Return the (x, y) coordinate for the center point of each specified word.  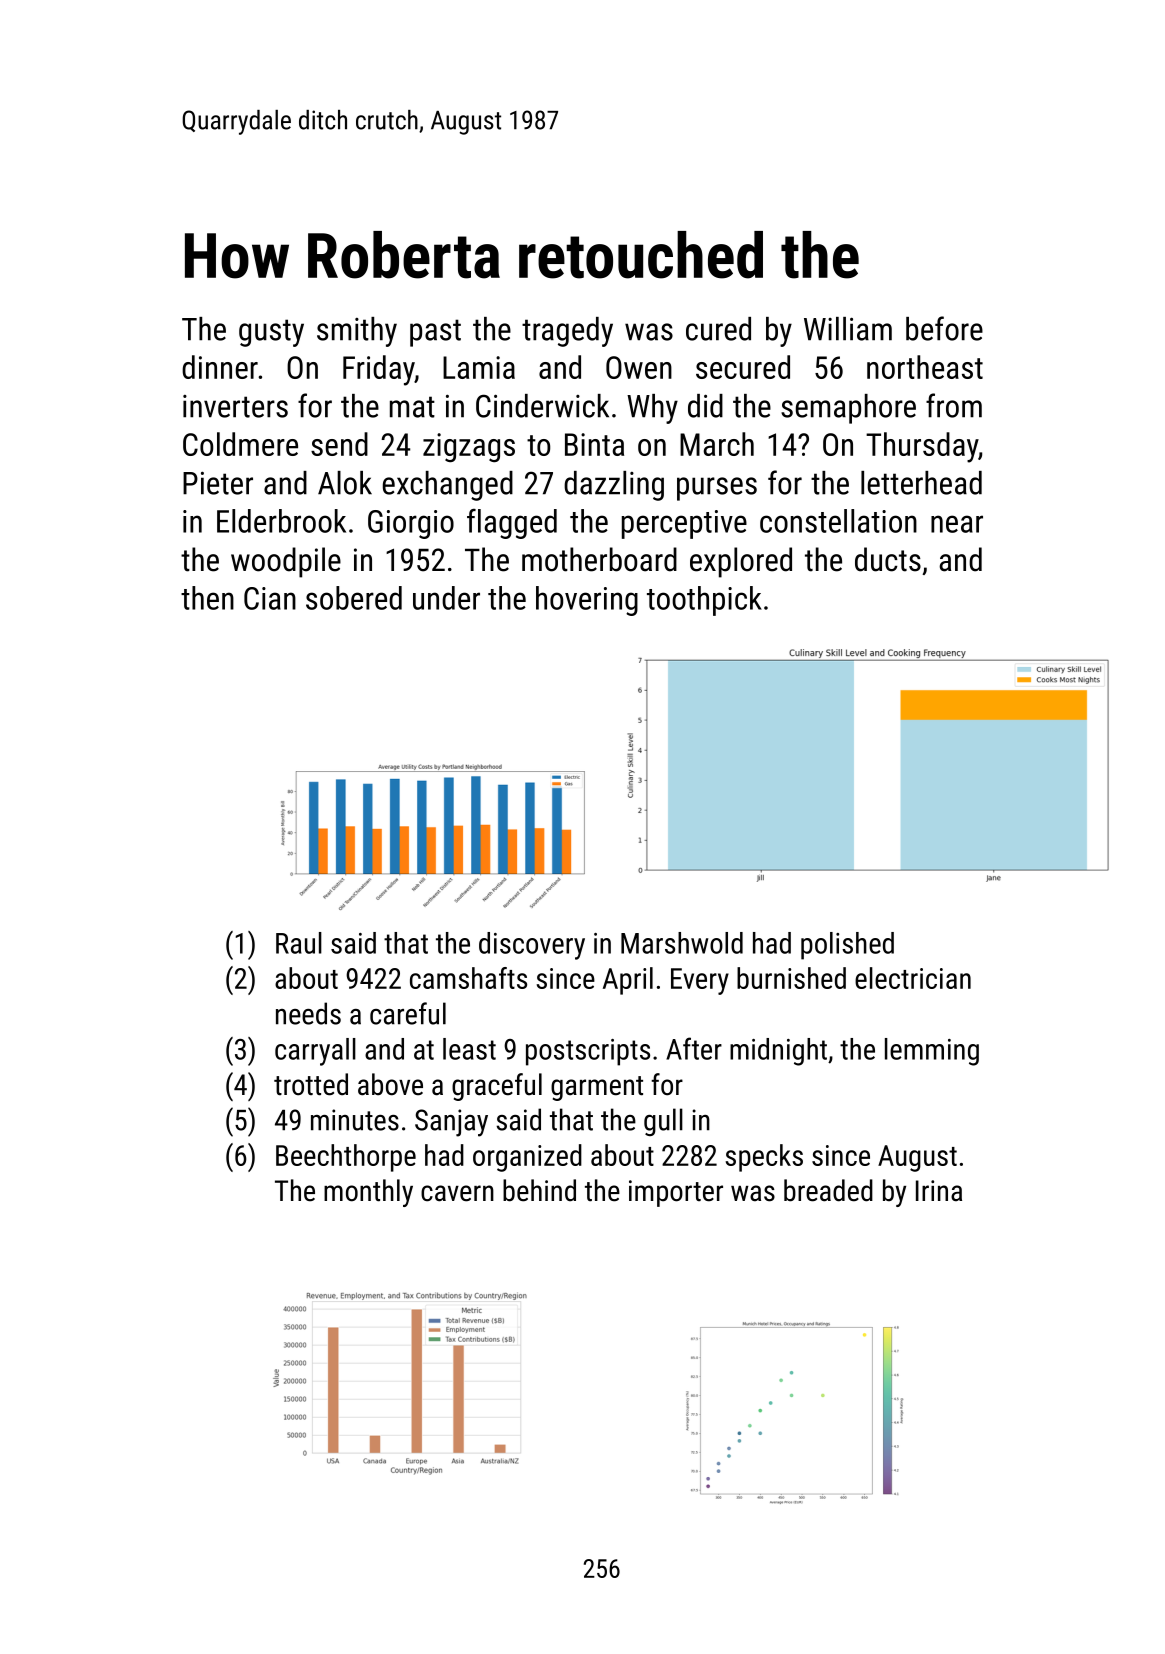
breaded (828, 1190)
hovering (587, 601)
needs (308, 1013)
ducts (888, 559)
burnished (791, 978)
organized (527, 1158)
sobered (354, 598)
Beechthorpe (346, 1158)
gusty (271, 333)
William (848, 329)
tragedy (567, 332)
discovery (532, 946)
